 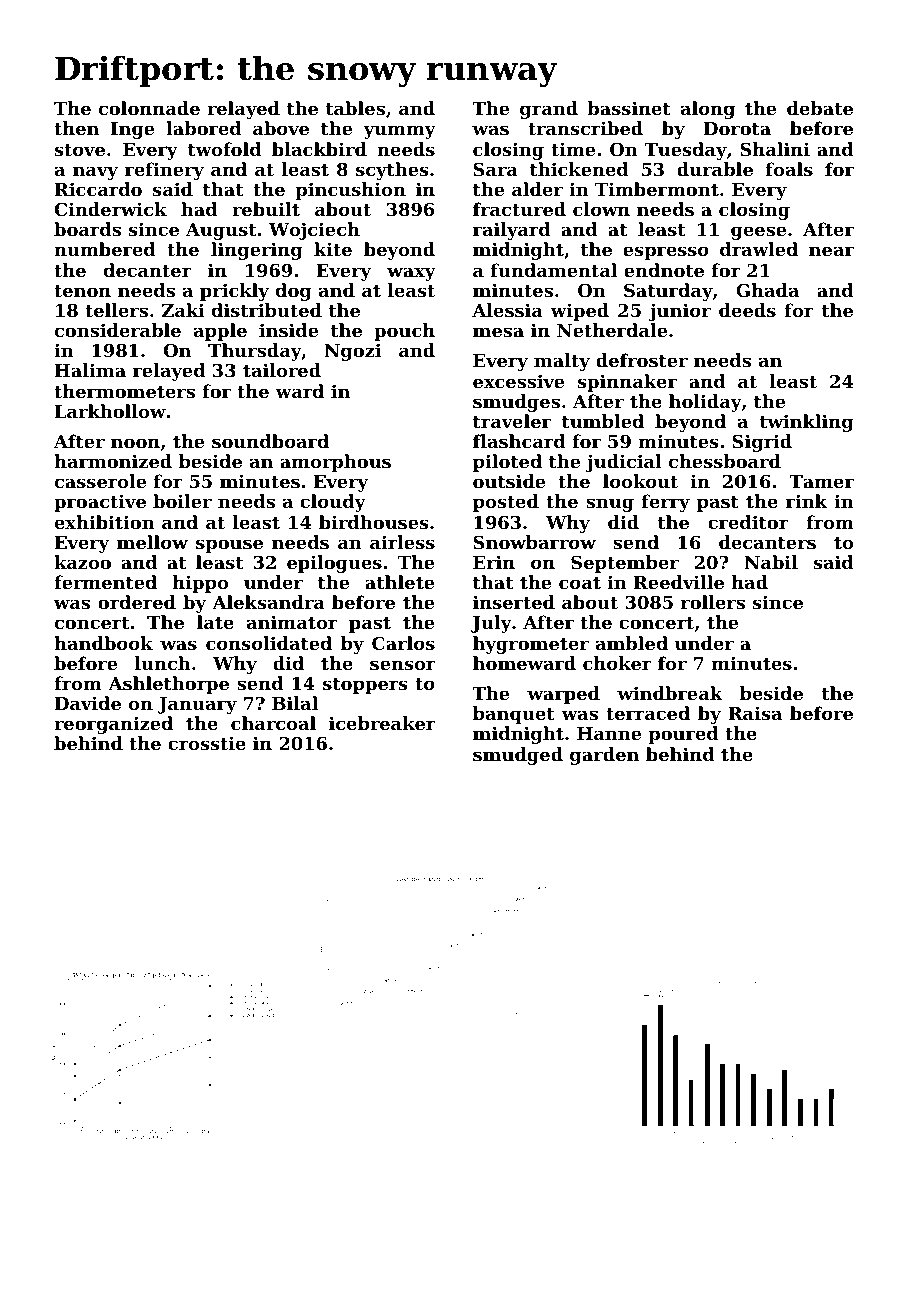 I want to click on garden, so click(x=604, y=756).
